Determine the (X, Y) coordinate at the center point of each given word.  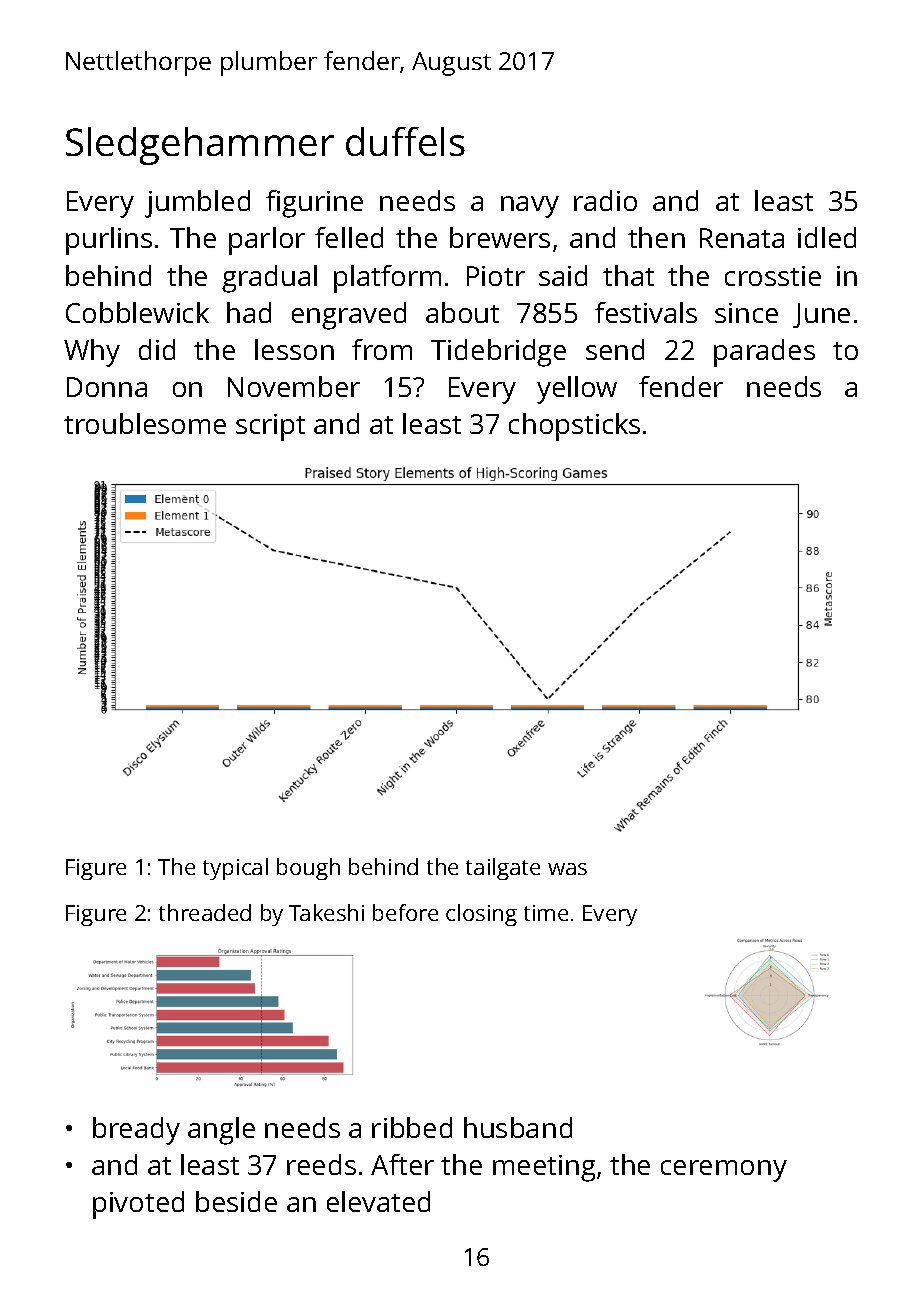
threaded (205, 912)
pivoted (138, 1205)
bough (308, 869)
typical (235, 869)
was (567, 869)
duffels (405, 141)
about (462, 312)
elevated (378, 1201)
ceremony (724, 1171)
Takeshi (326, 912)
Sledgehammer (200, 146)
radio (605, 200)
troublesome (145, 423)
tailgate (503, 869)
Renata (742, 238)
